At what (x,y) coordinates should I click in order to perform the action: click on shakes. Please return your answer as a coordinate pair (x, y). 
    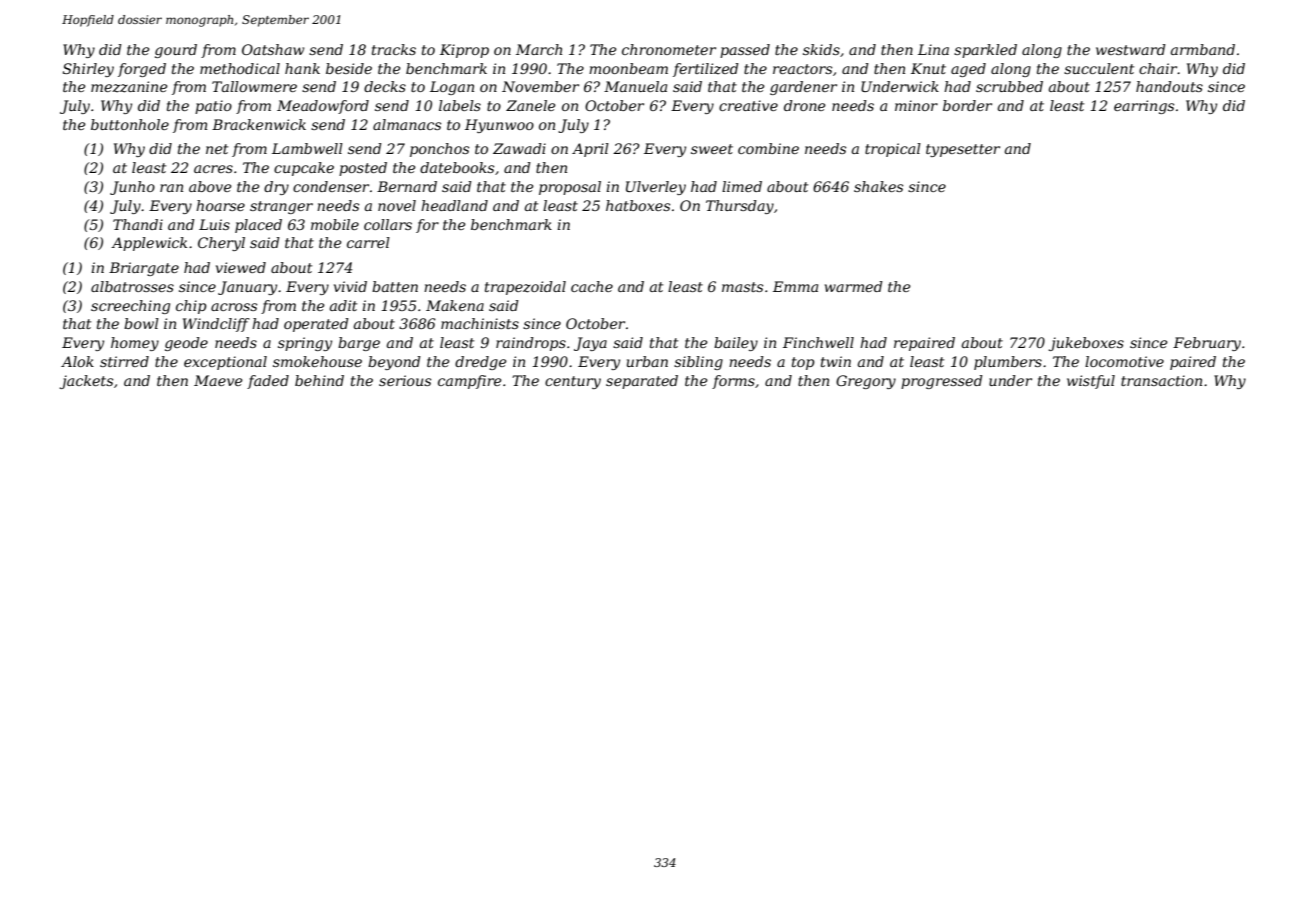
    Looking at the image, I should click on (878, 186).
